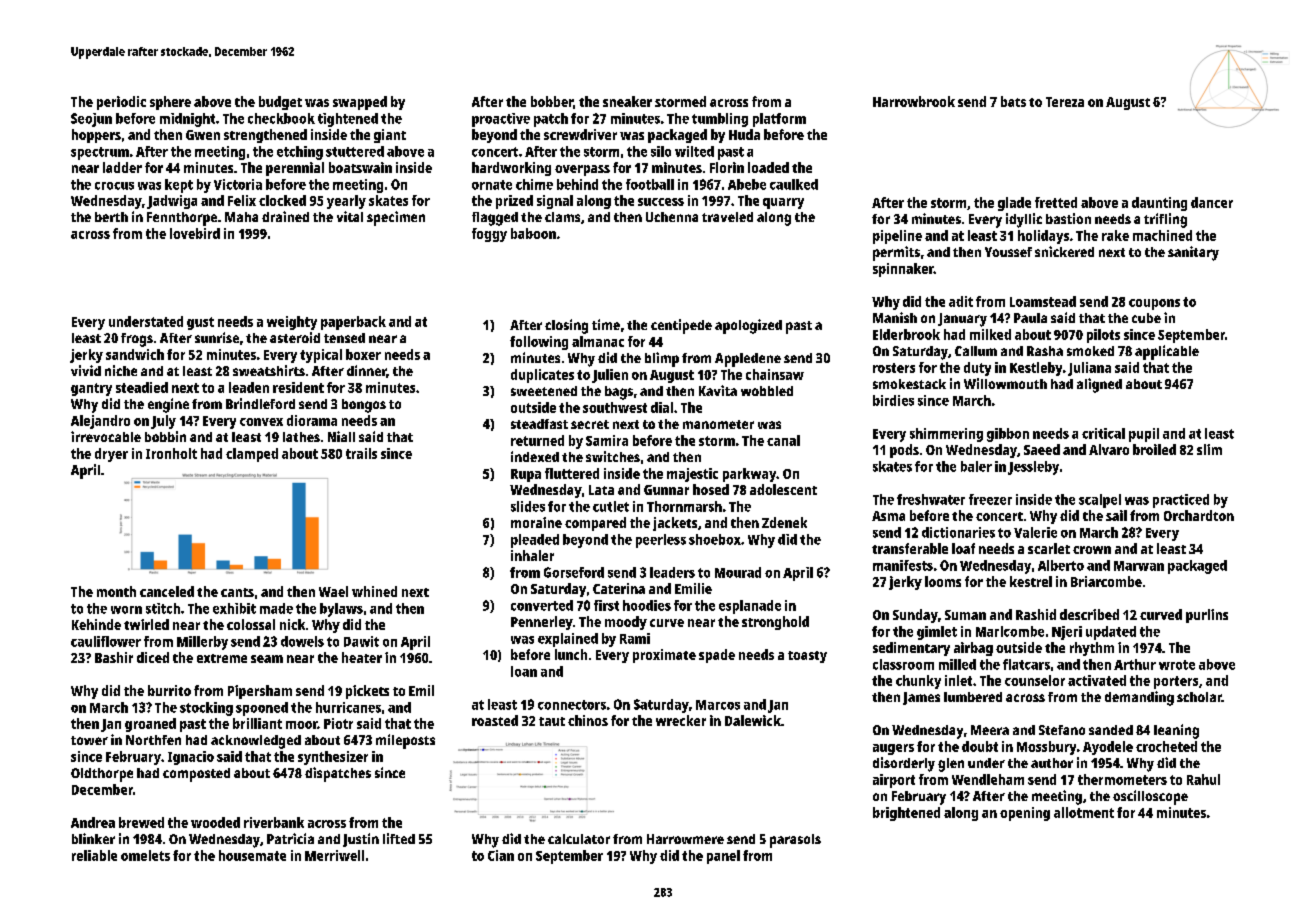 Image resolution: width=1308 pixels, height=924 pixels. I want to click on panel, so click(723, 857).
